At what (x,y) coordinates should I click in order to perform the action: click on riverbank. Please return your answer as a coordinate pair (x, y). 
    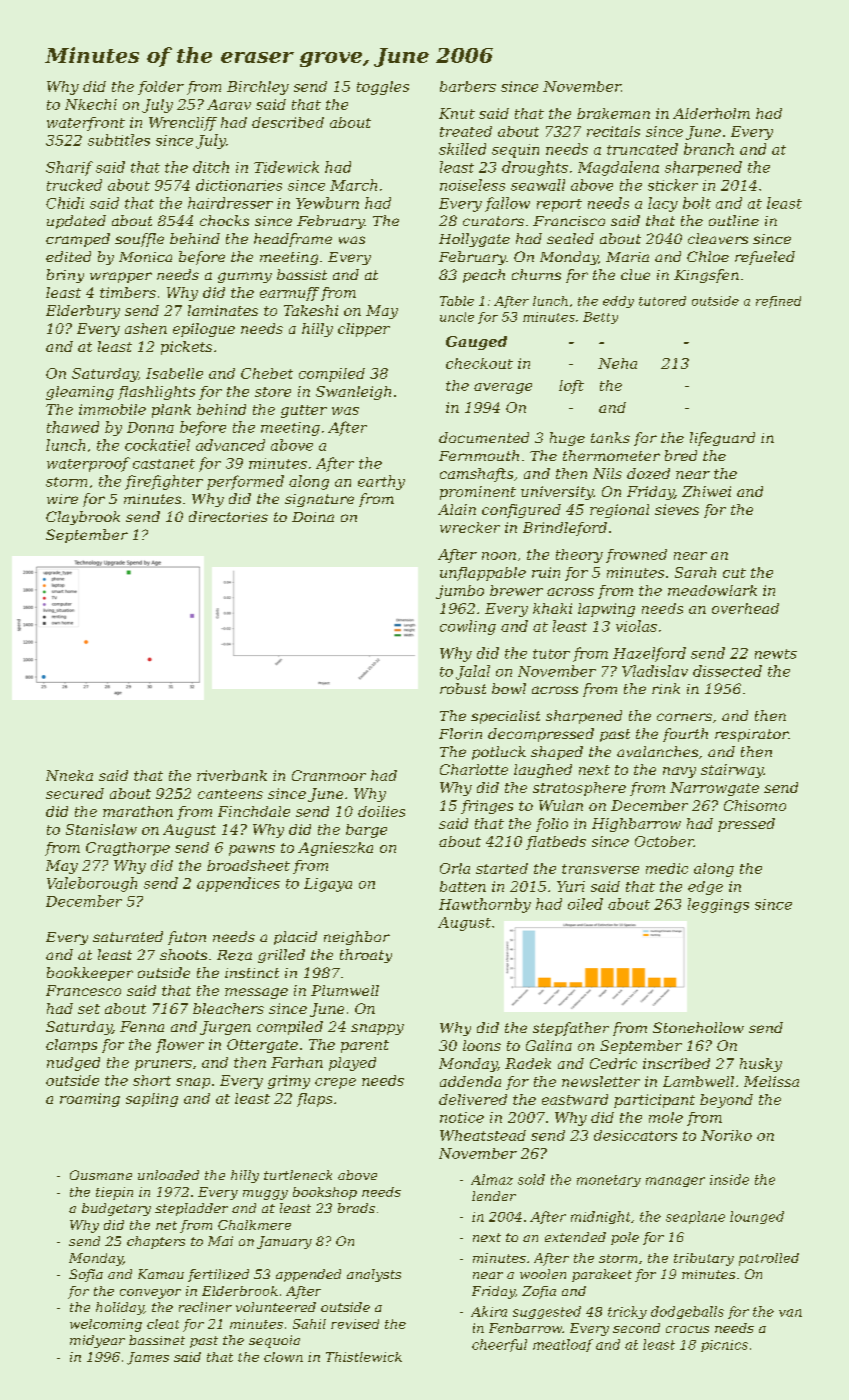
    Looking at the image, I should click on (232, 775).
